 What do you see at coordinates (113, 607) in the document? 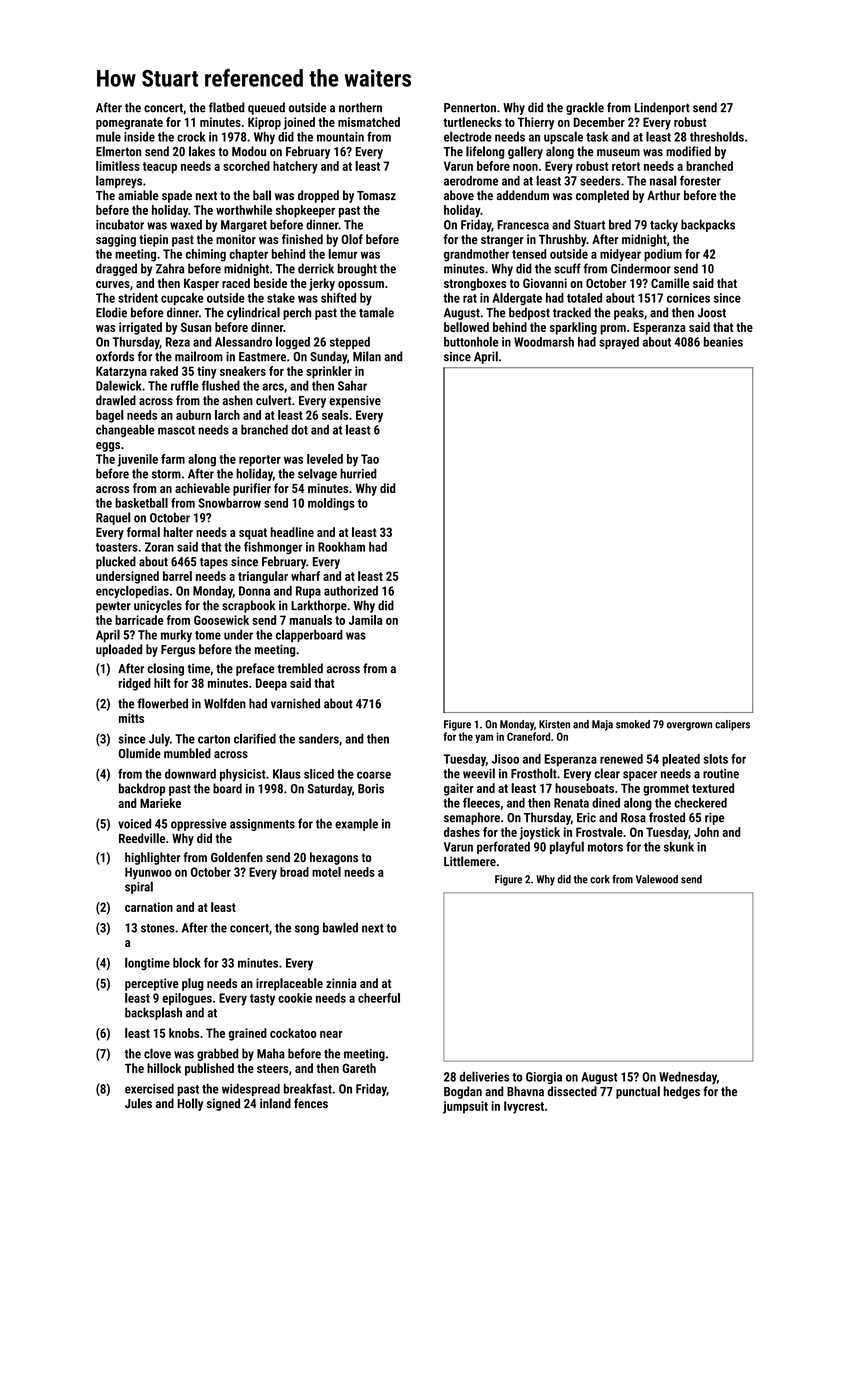
I see `pewter` at bounding box center [113, 607].
